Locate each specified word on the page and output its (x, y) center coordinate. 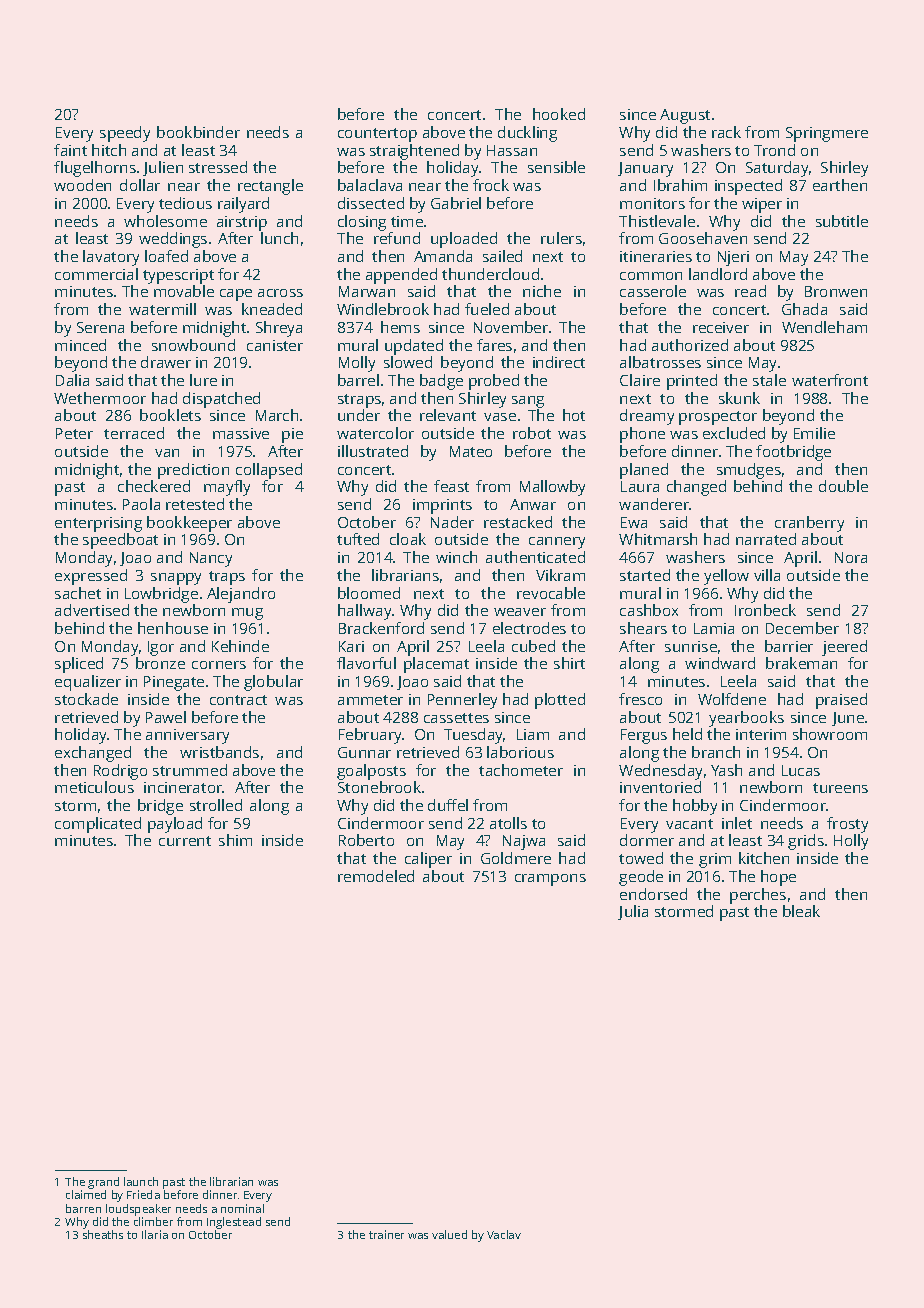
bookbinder (198, 132)
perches (758, 896)
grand (103, 1183)
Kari (351, 646)
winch (456, 557)
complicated (98, 825)
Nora (851, 557)
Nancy (211, 559)
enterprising (98, 524)
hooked (559, 114)
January (645, 169)
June (848, 719)
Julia (633, 912)
